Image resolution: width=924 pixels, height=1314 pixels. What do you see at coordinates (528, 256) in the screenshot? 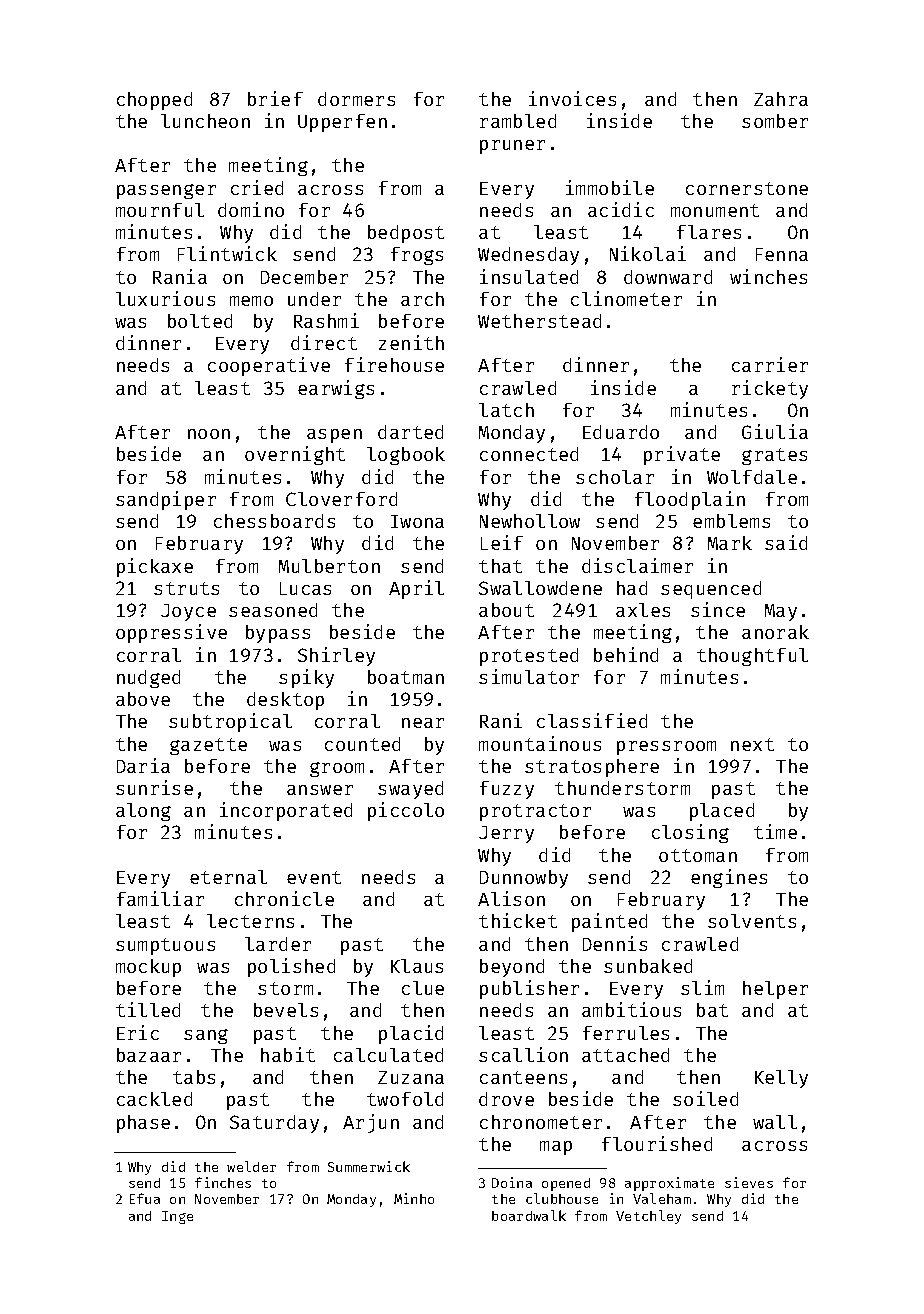
I see `Wednesday` at bounding box center [528, 256].
